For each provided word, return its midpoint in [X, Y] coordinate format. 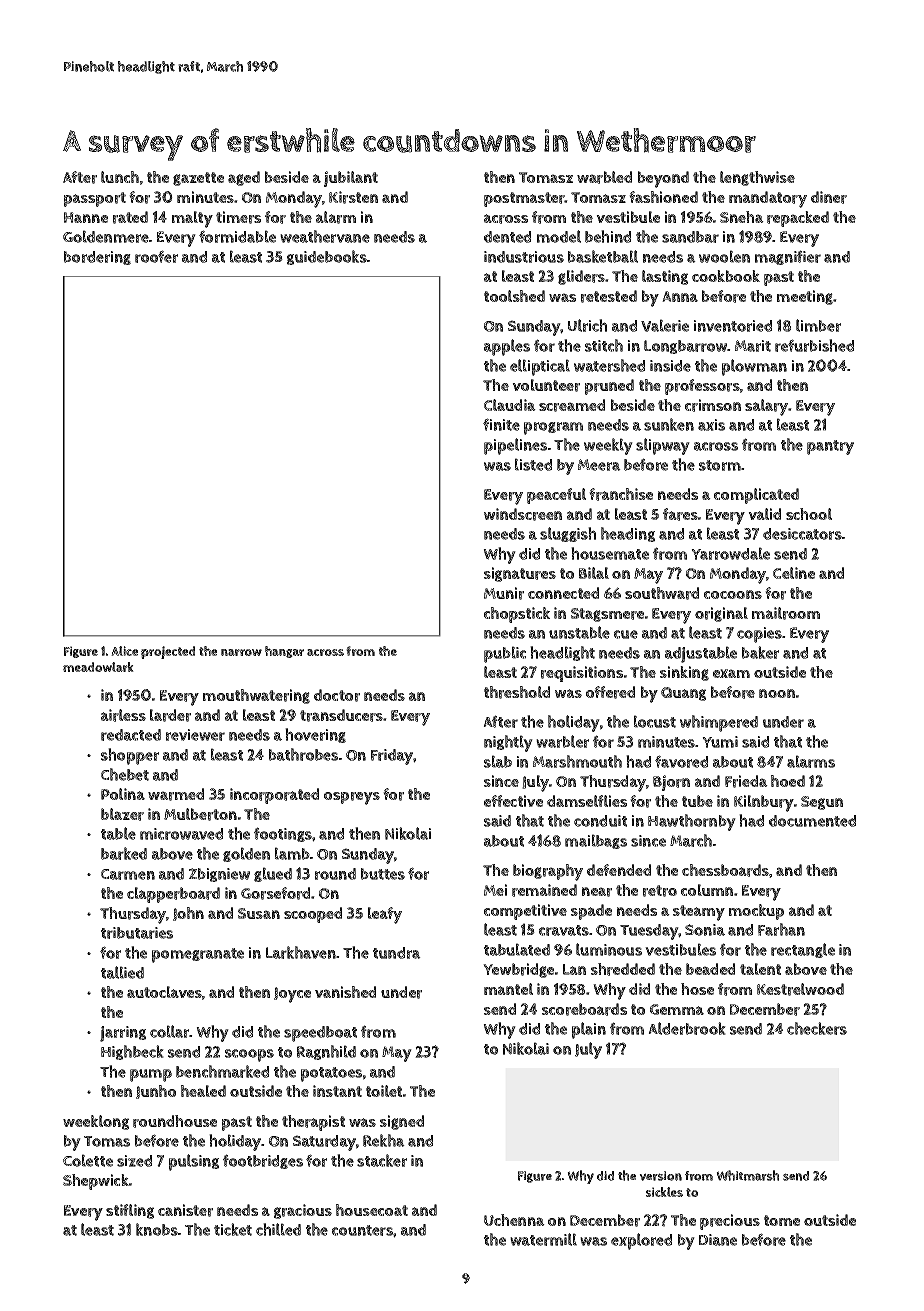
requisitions [582, 674]
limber [818, 325]
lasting [665, 277]
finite [501, 424]
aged [244, 178]
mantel [508, 989]
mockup [756, 912]
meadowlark [98, 667]
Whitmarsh [747, 1175]
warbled [604, 177]
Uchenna [514, 1220]
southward [662, 593]
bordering [97, 258]
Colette [88, 1160]
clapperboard [173, 895]
